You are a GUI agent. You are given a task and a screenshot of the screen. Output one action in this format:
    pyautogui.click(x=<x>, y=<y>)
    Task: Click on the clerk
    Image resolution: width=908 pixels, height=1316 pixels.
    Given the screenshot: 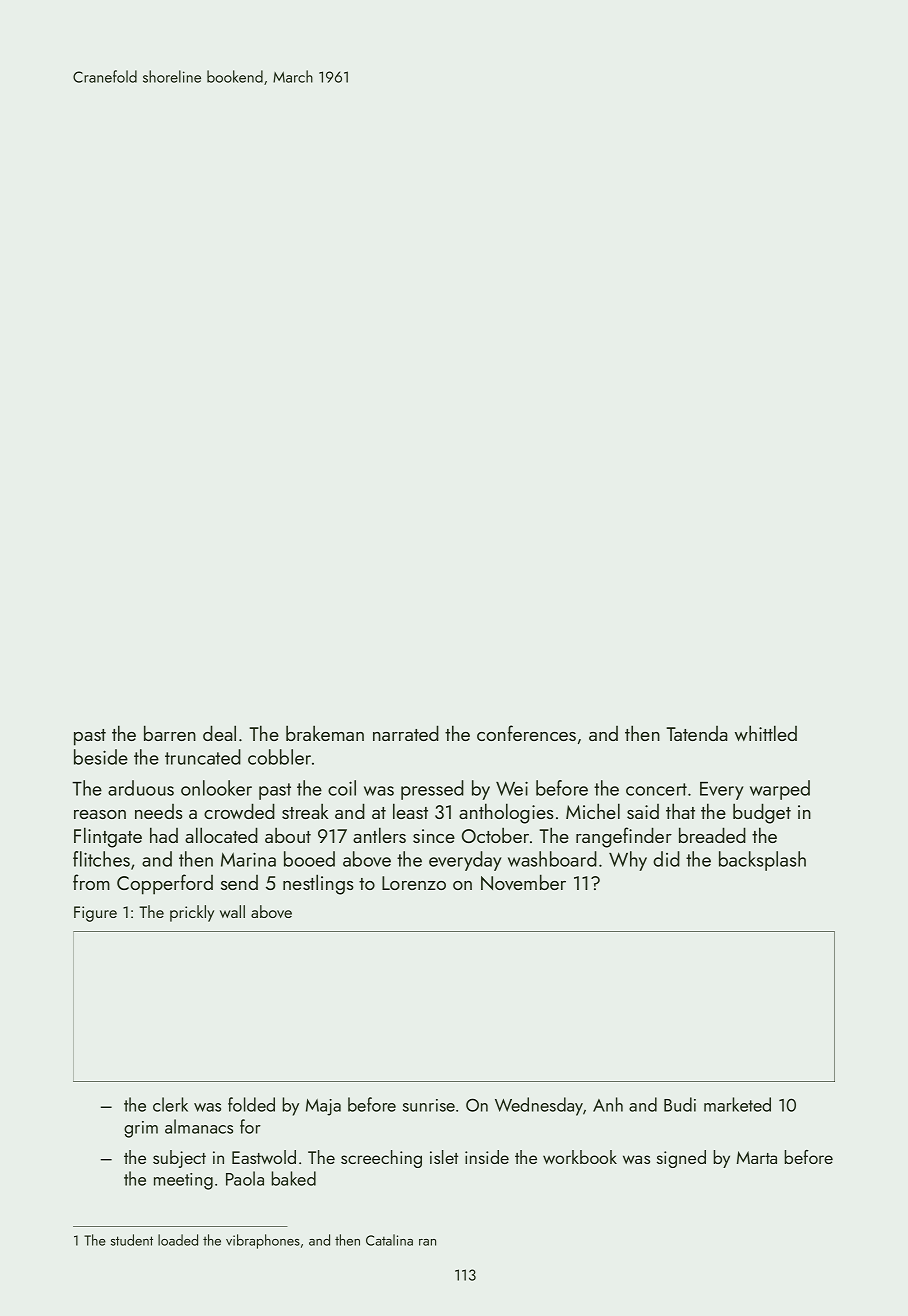 What is the action you would take?
    pyautogui.click(x=170, y=1104)
